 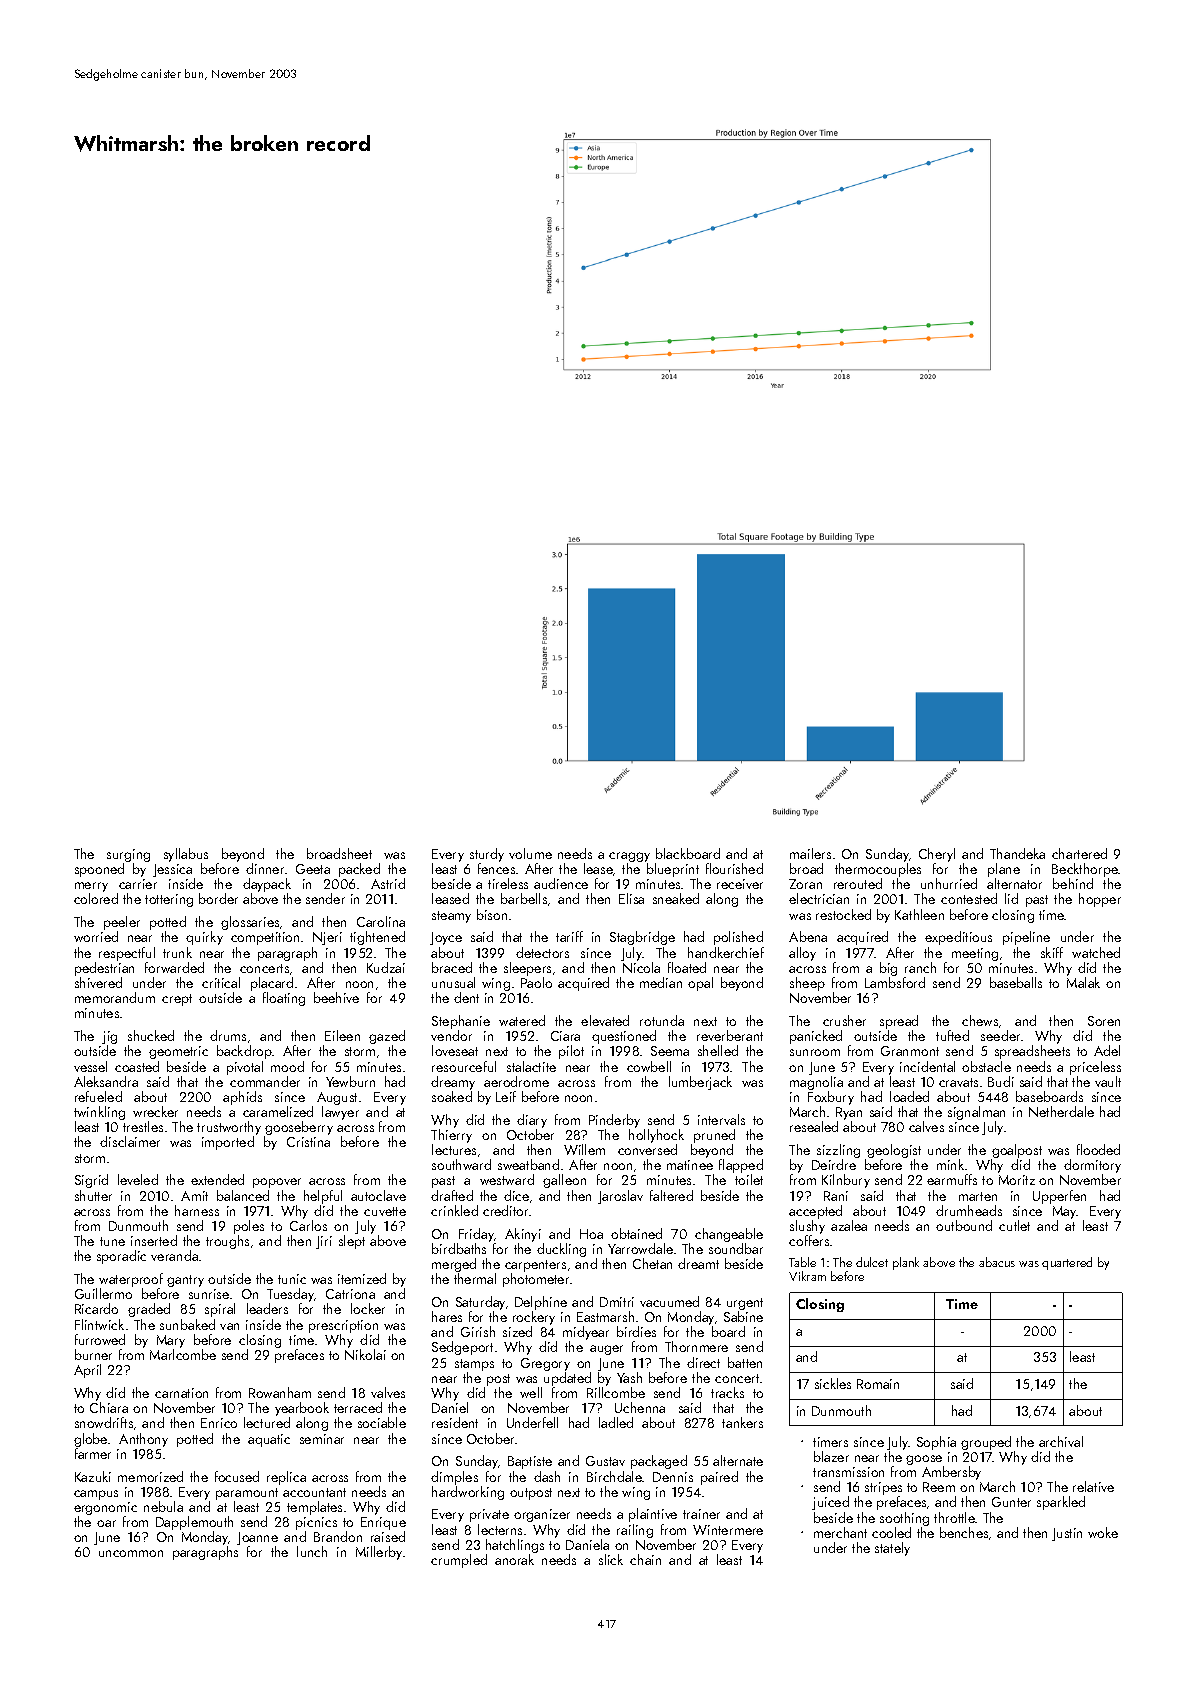 I want to click on Geeta, so click(x=313, y=869).
